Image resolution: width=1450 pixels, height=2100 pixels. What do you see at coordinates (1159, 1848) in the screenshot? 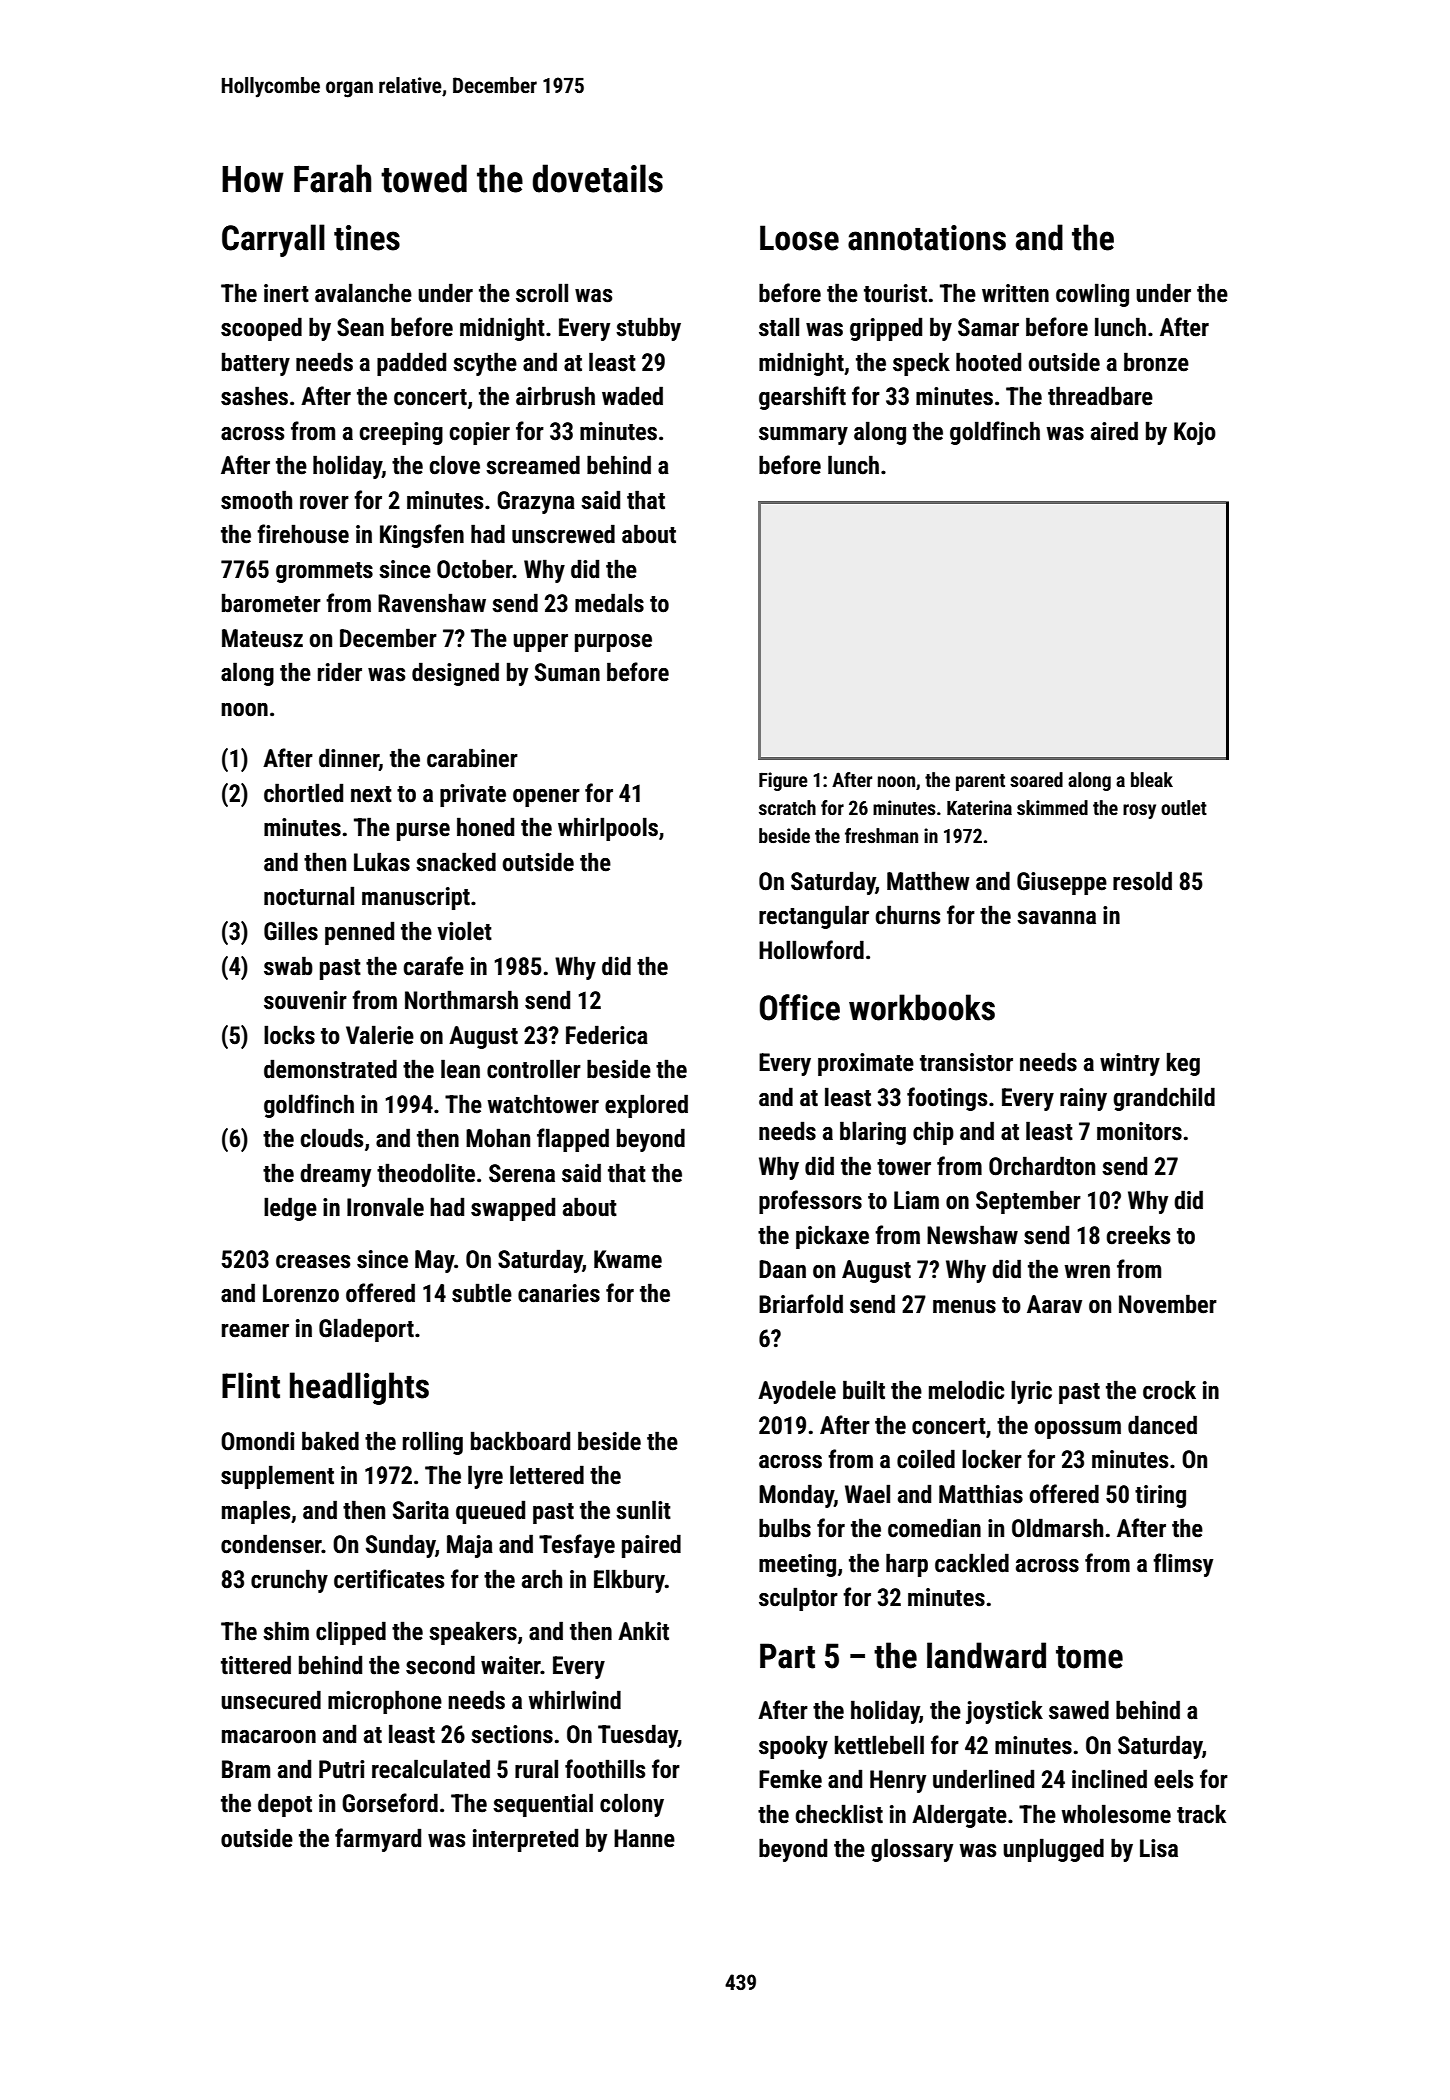
I see `Lisa` at bounding box center [1159, 1848].
